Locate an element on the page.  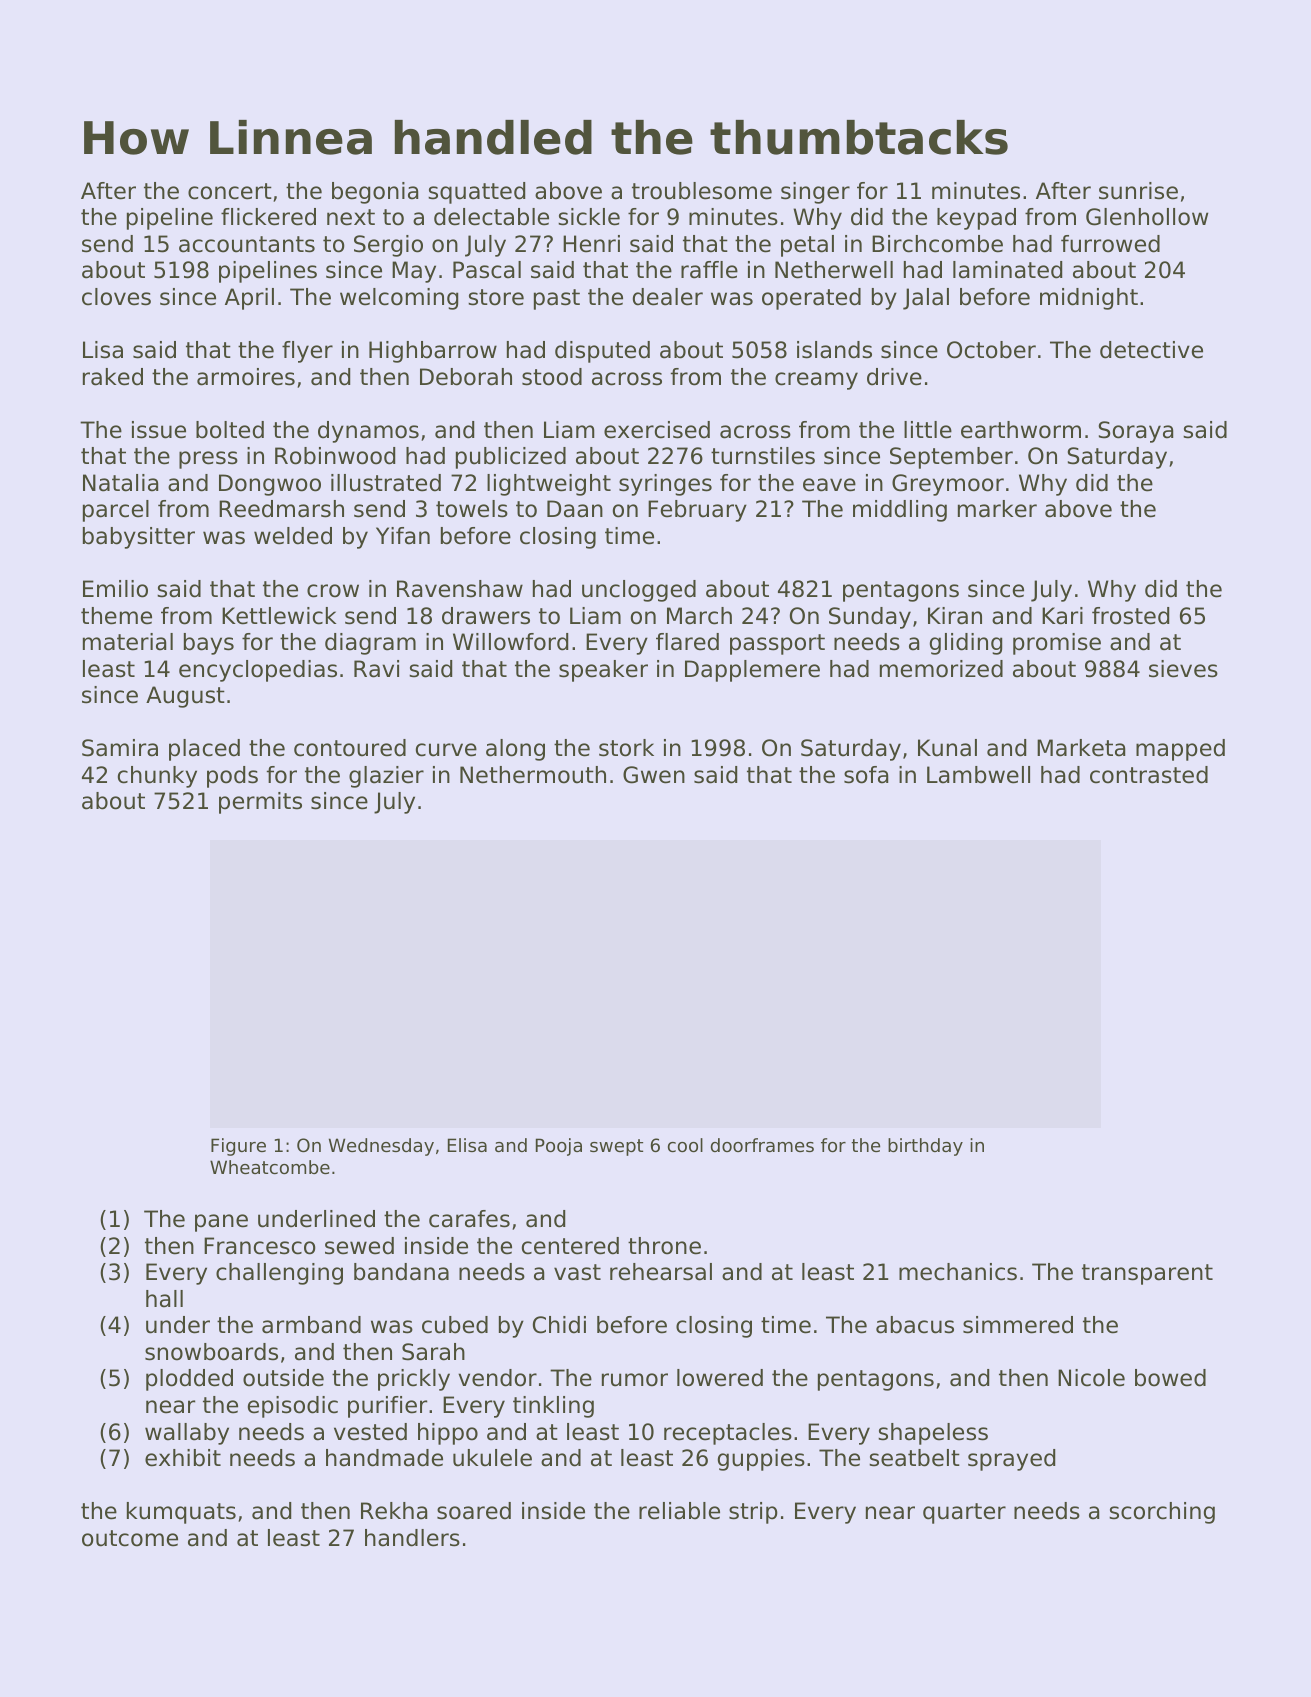
contrasted is located at coordinates (1149, 775).
